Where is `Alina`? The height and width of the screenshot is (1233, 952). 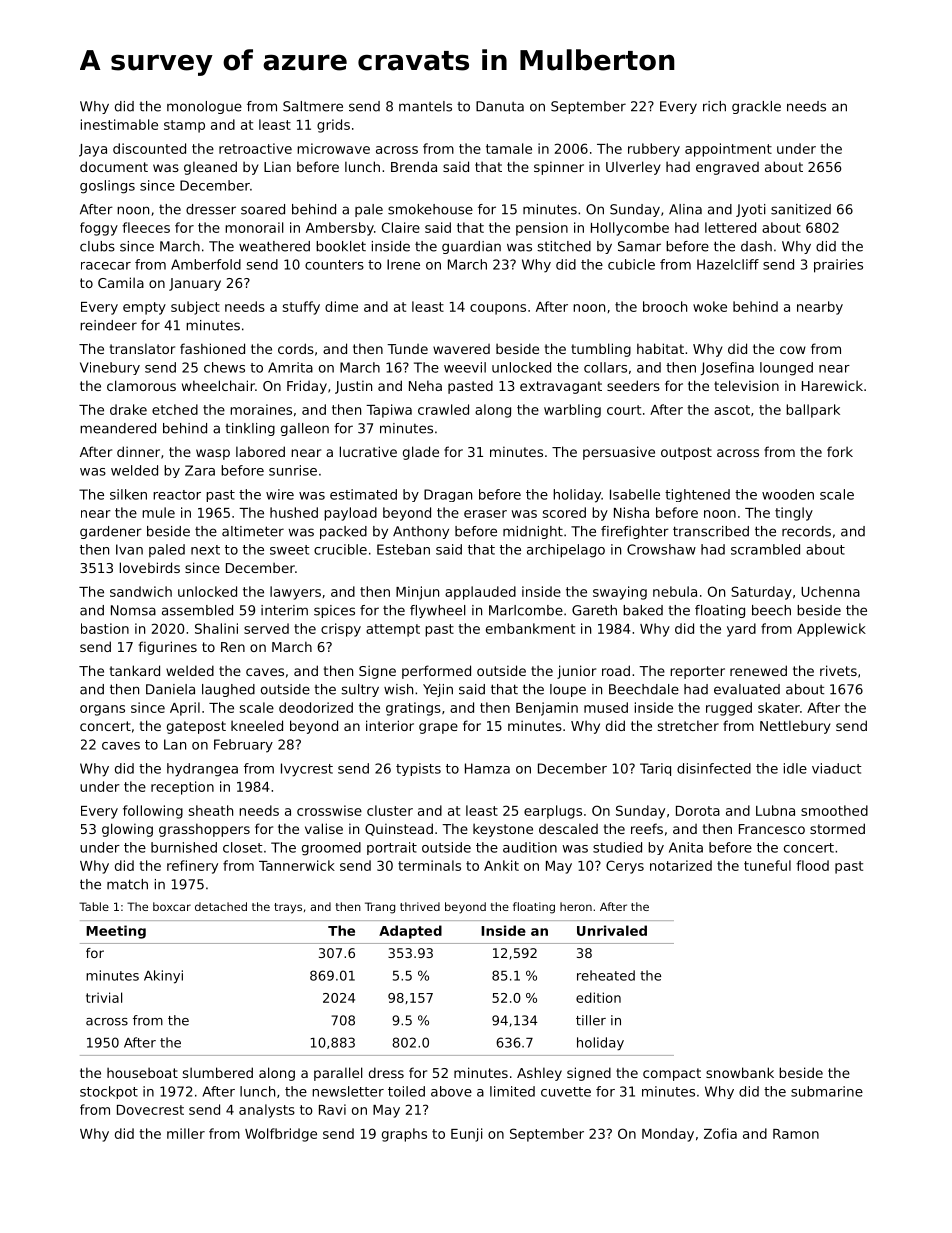
Alina is located at coordinates (685, 209).
